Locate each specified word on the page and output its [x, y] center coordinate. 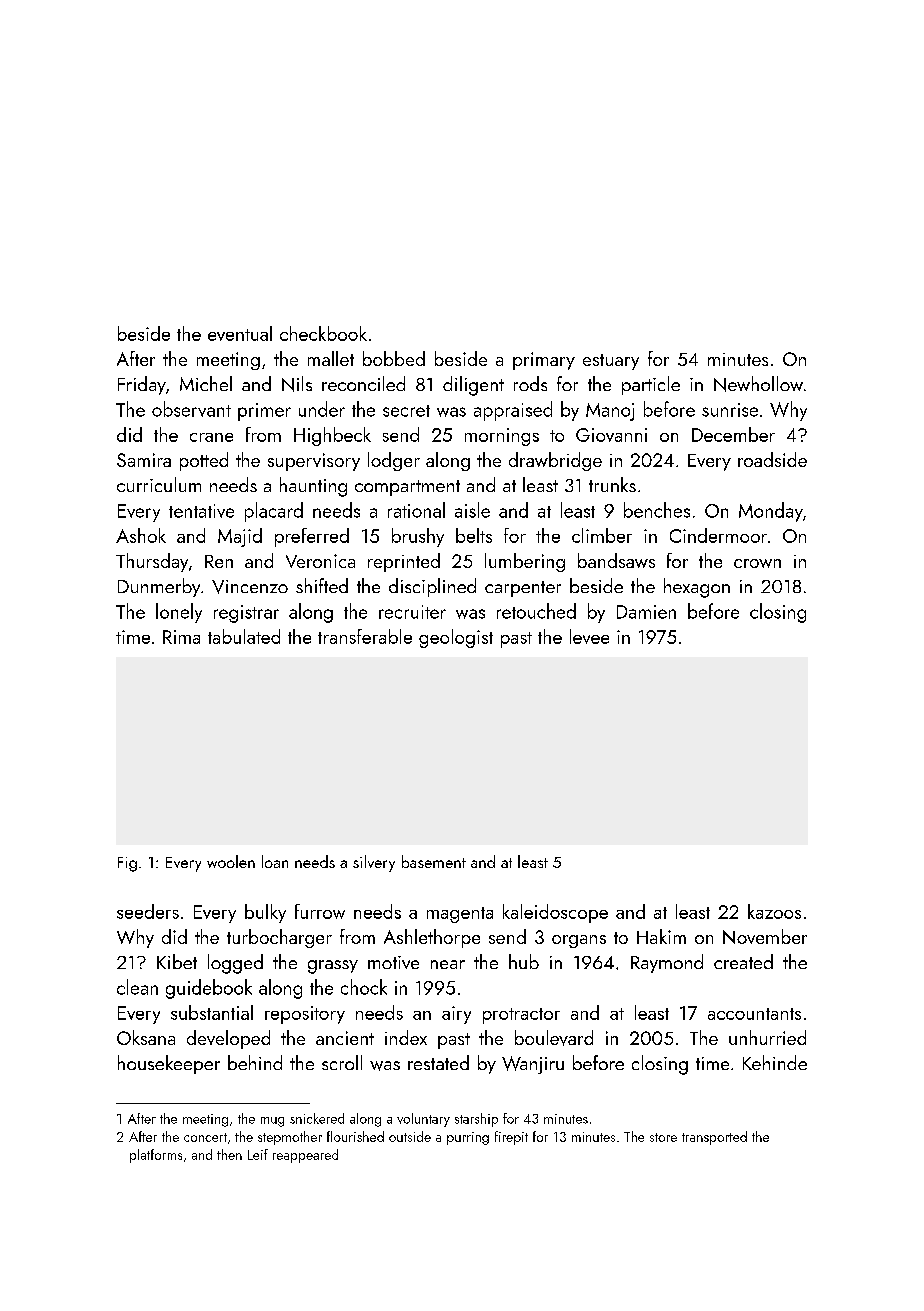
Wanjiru [533, 1065]
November [765, 936]
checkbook [323, 333]
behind [255, 1062]
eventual [240, 333]
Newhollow [758, 384]
